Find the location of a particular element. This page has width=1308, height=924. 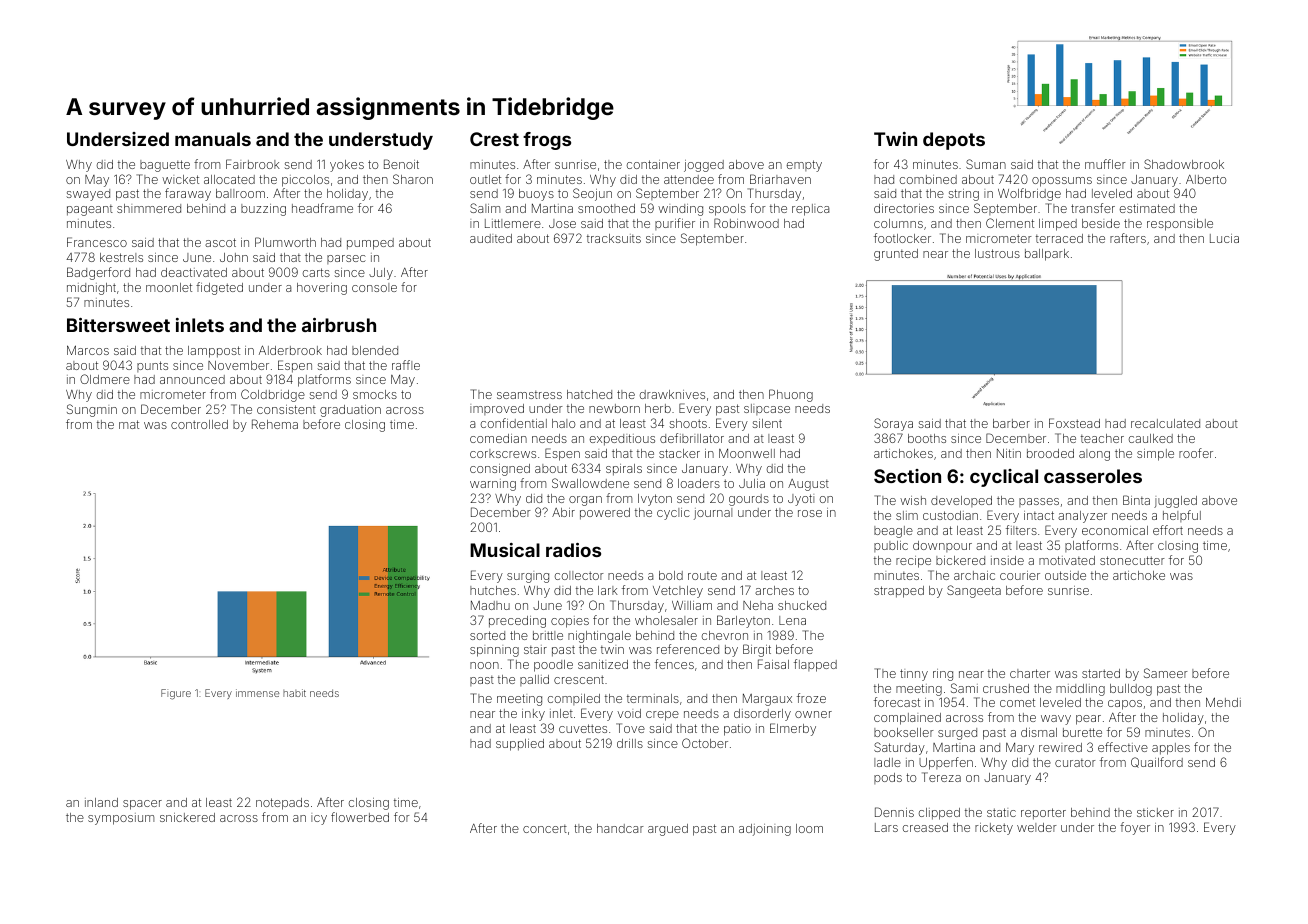

inland is located at coordinates (101, 802).
